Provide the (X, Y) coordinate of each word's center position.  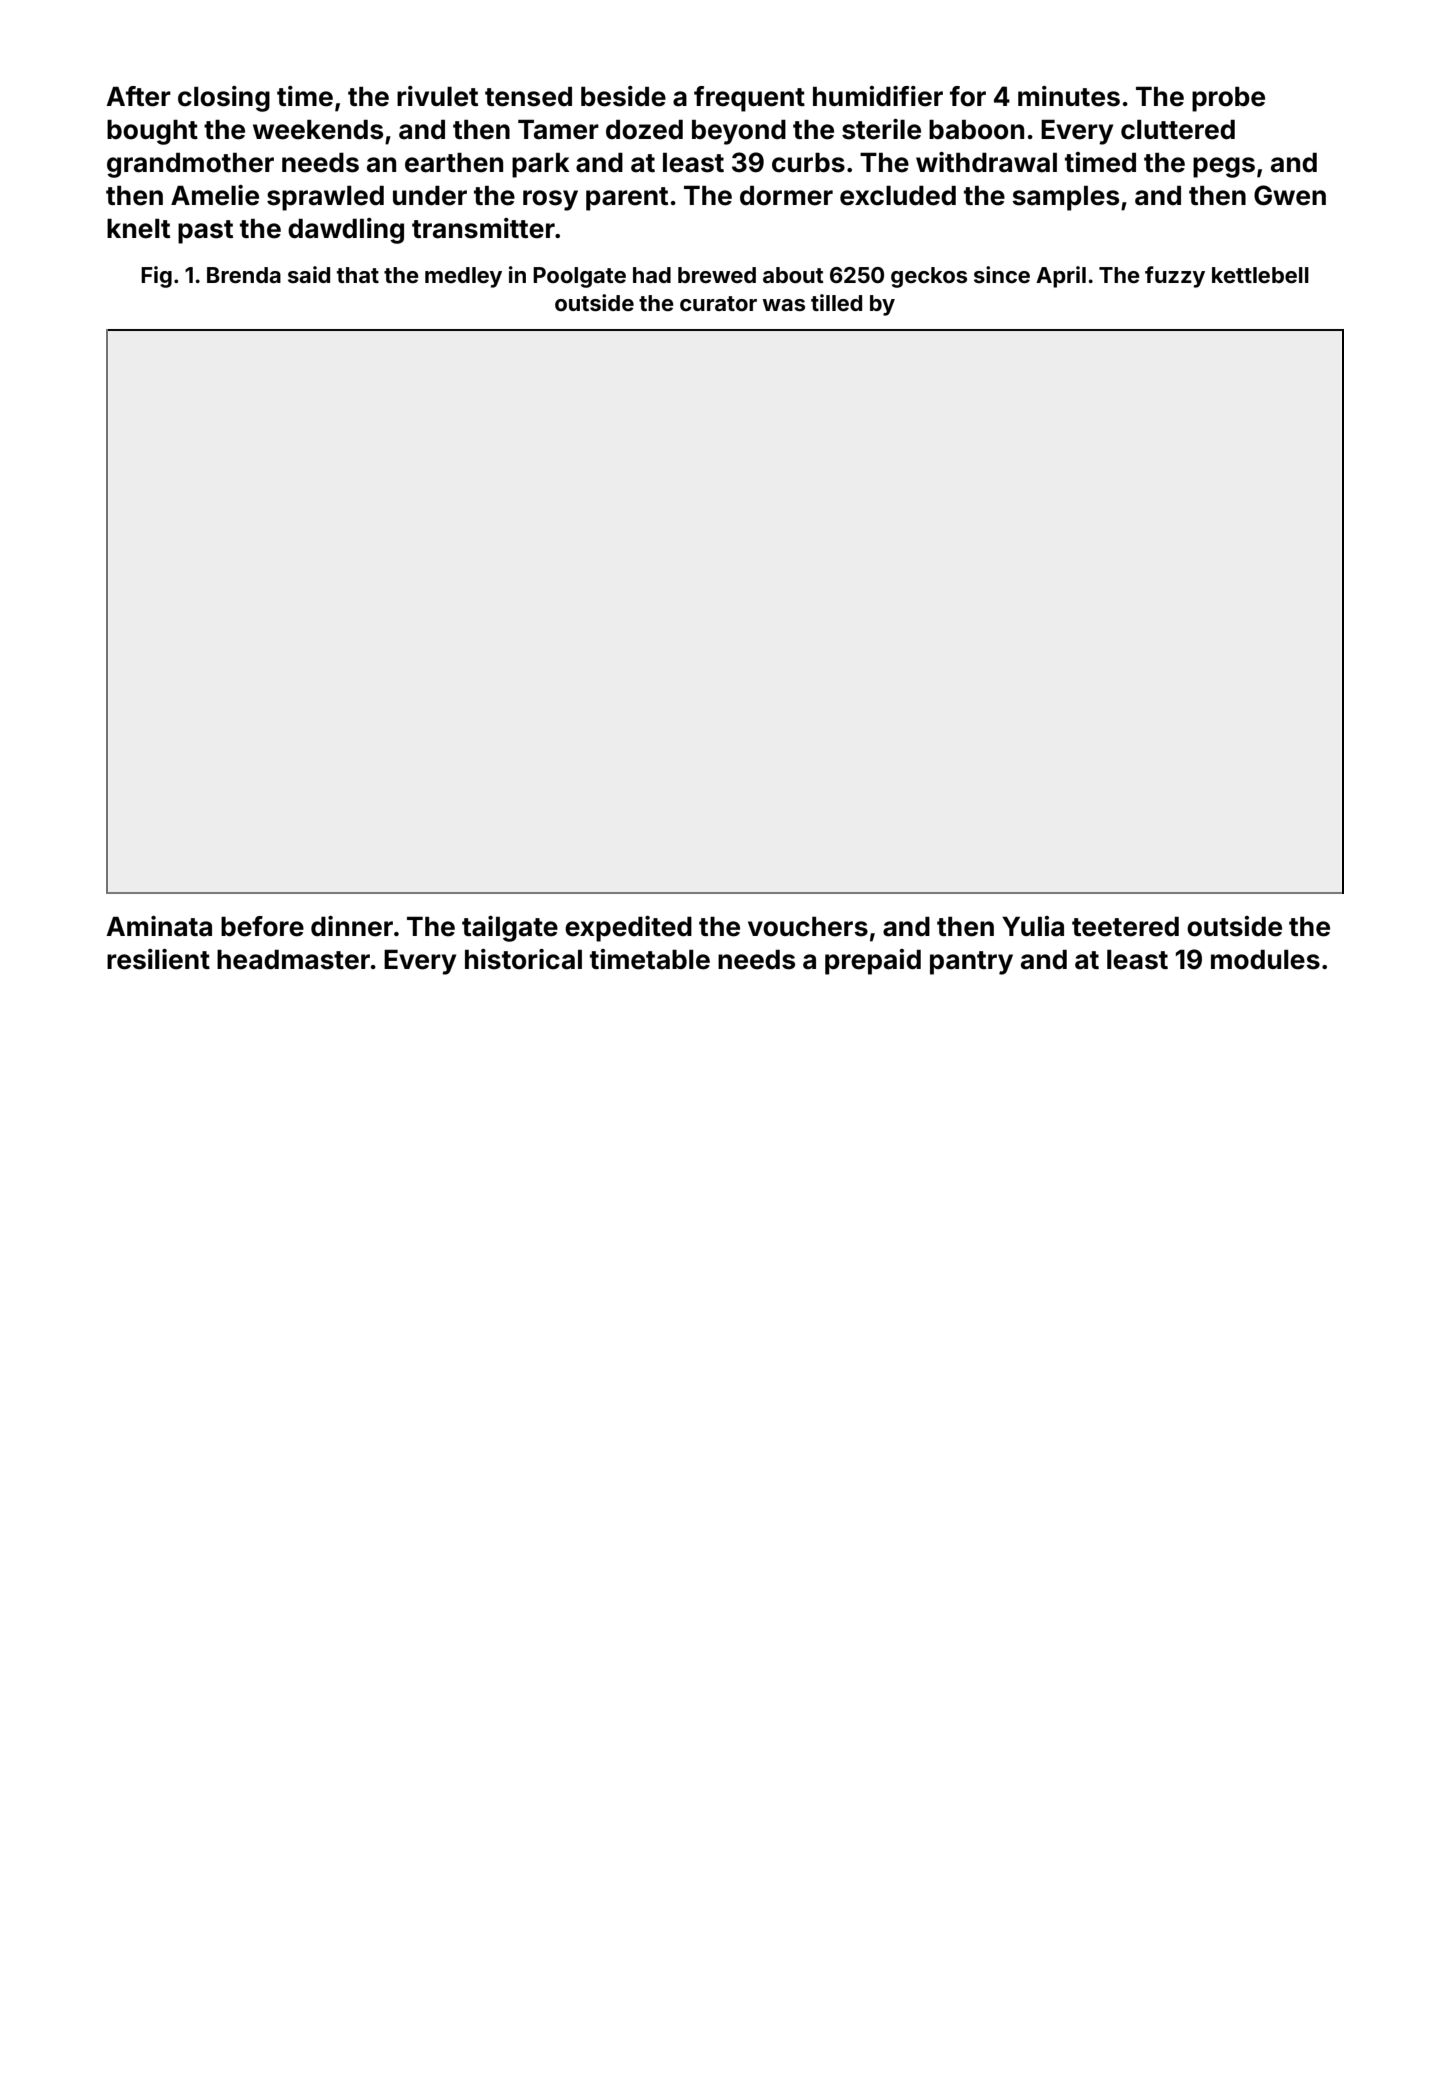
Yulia (1033, 926)
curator (718, 303)
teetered (1125, 927)
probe (1228, 99)
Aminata (159, 926)
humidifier (878, 96)
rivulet (437, 96)
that (358, 275)
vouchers (808, 927)
